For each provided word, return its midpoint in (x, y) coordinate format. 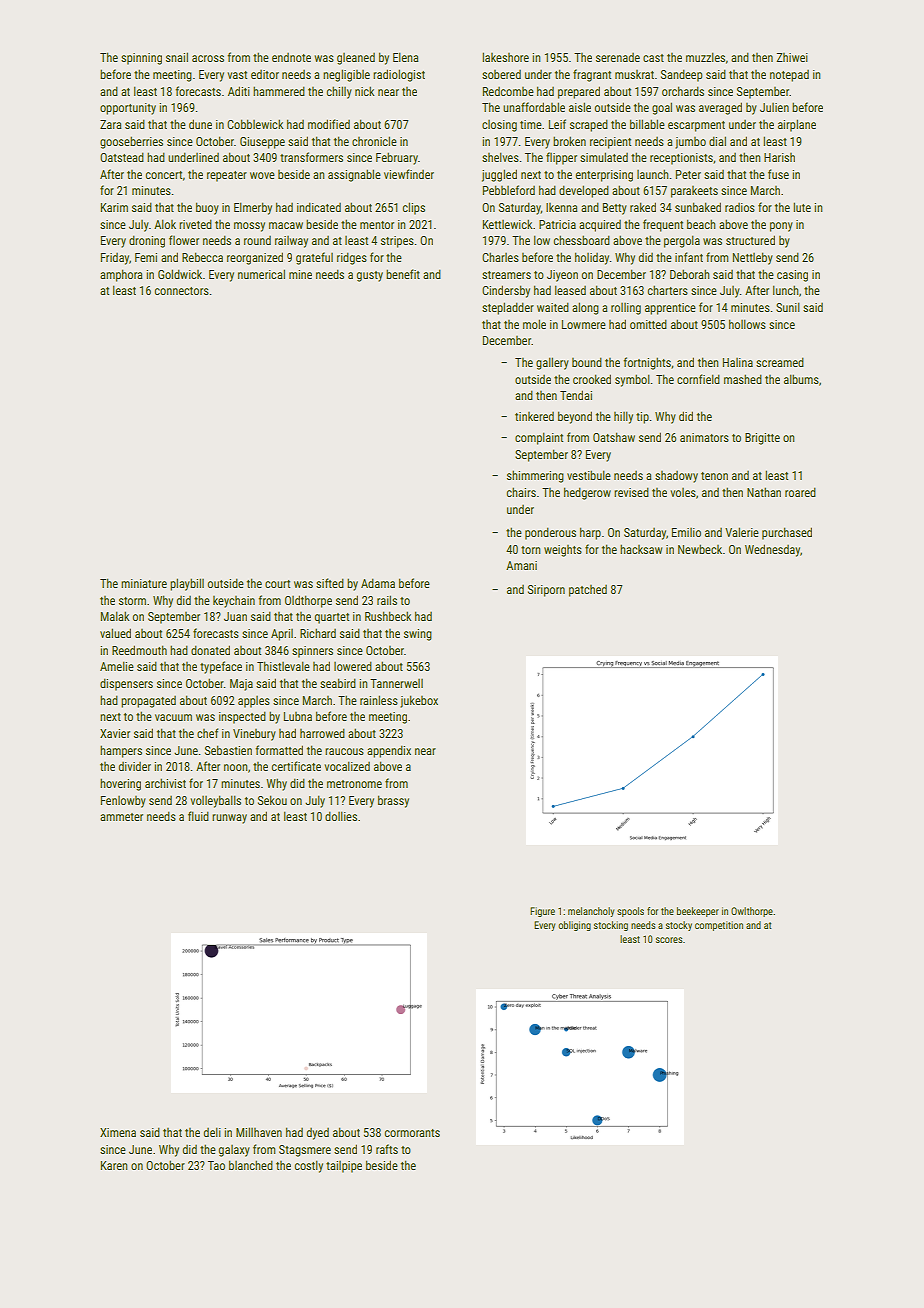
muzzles (705, 57)
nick (364, 91)
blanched (251, 1165)
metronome (354, 784)
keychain (234, 602)
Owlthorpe (752, 912)
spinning (141, 59)
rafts (387, 1149)
